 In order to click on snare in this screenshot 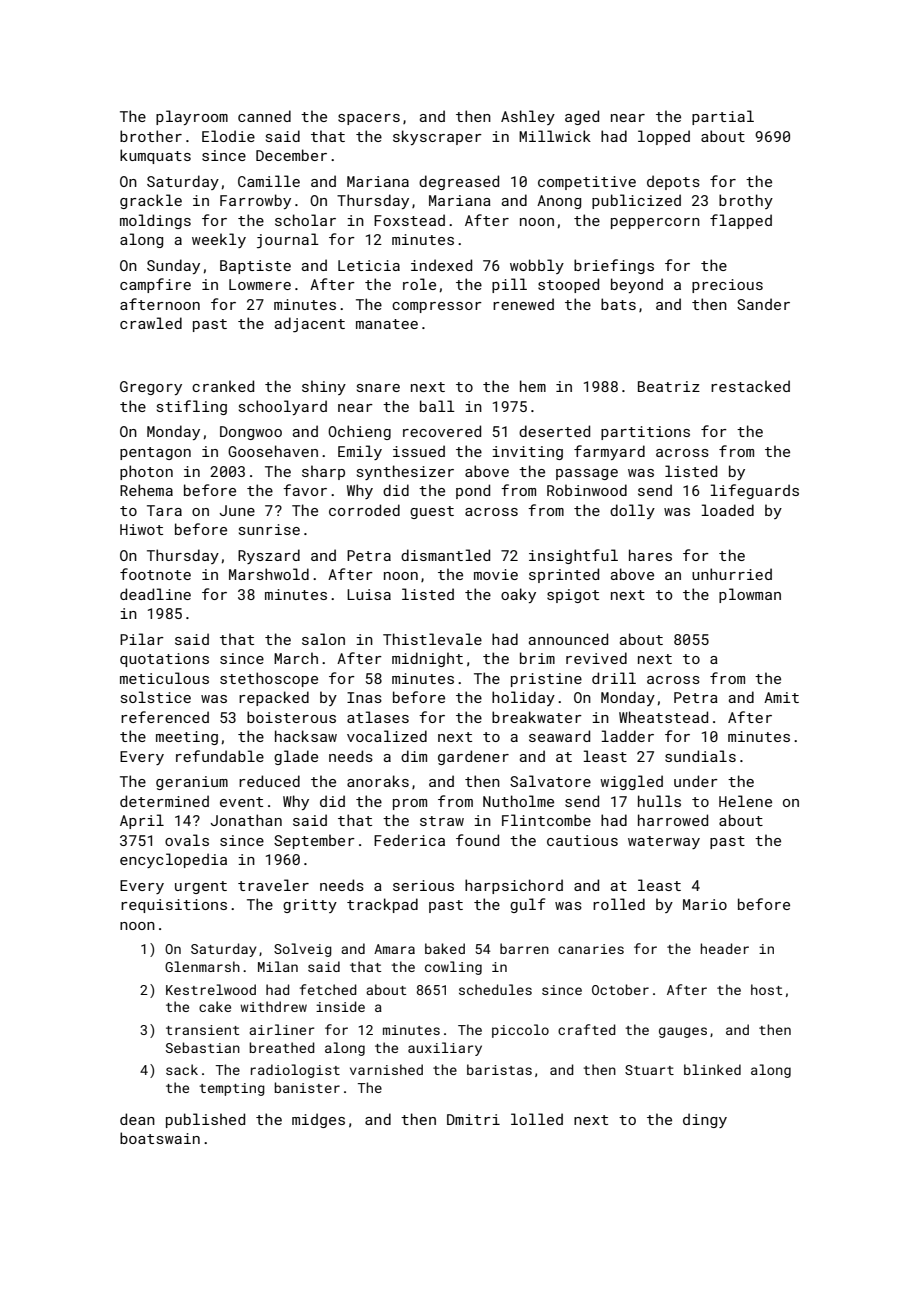, I will do `click(378, 388)`.
